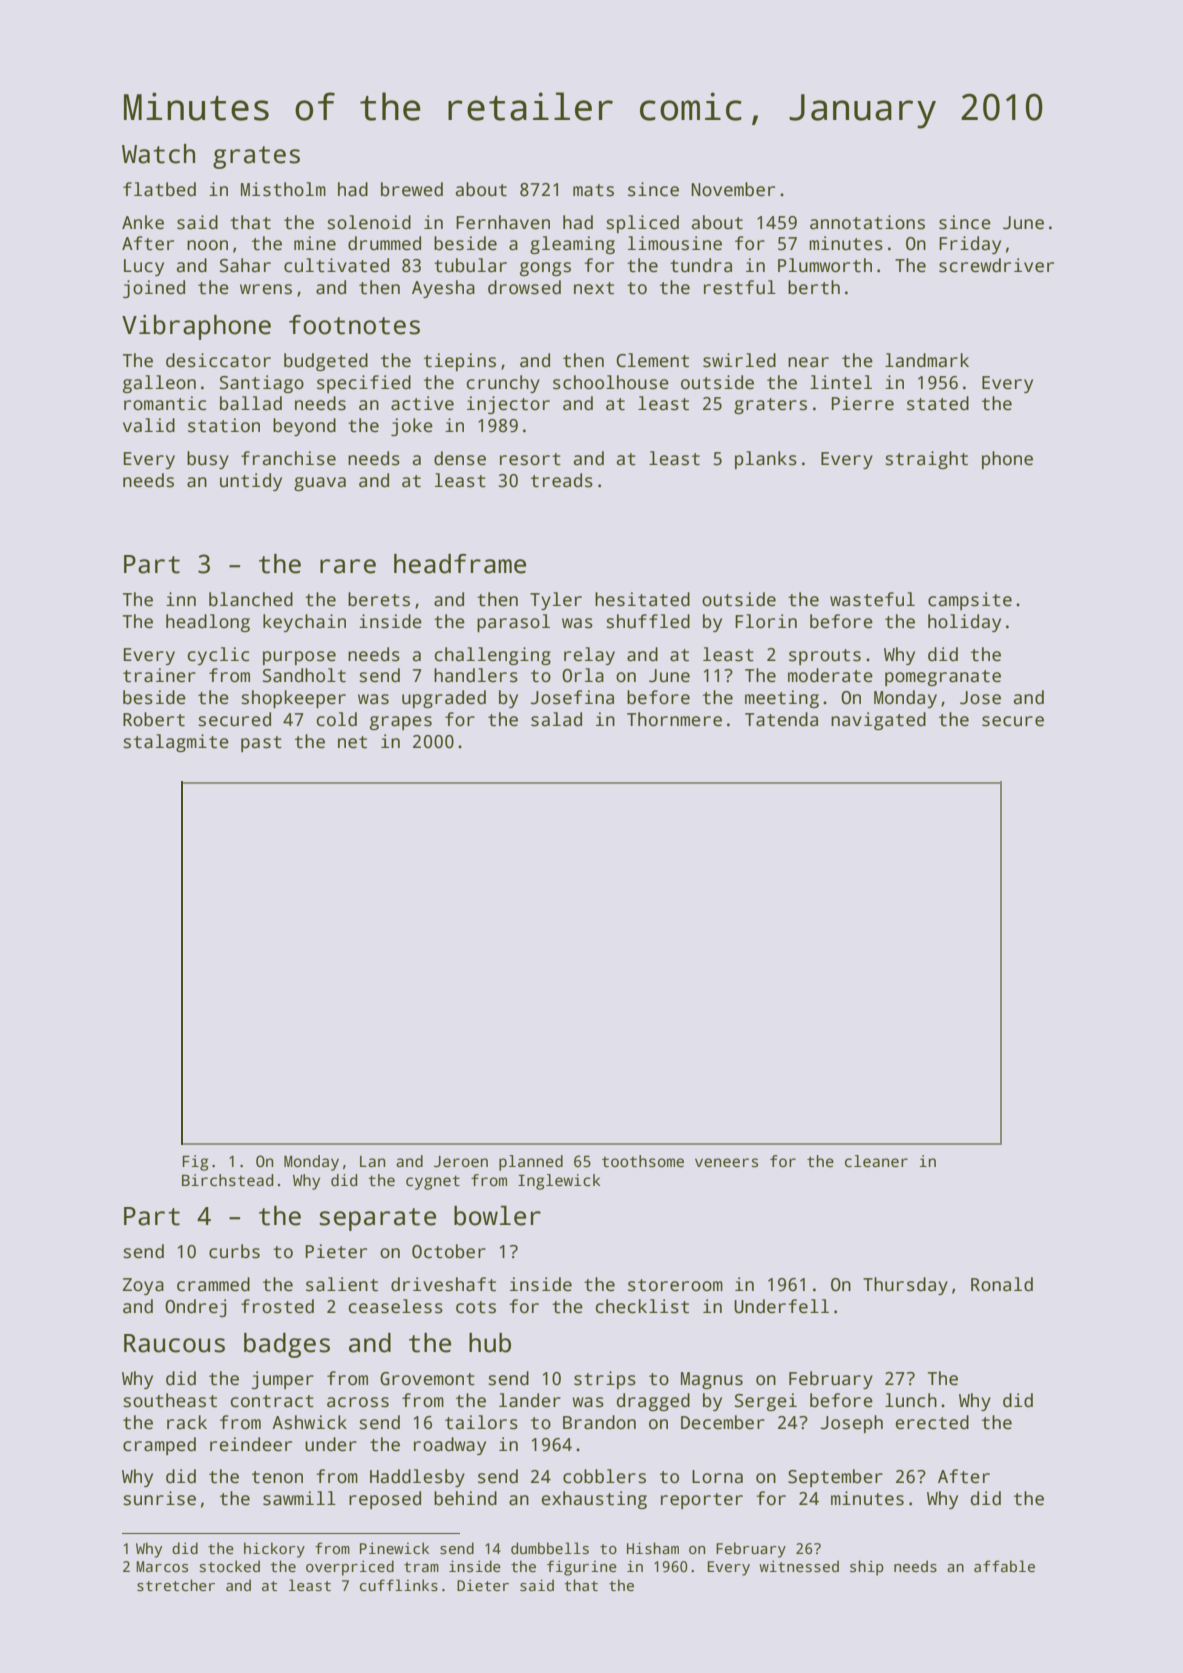 The height and width of the page is (1673, 1183). I want to click on wasteful, so click(872, 599).
